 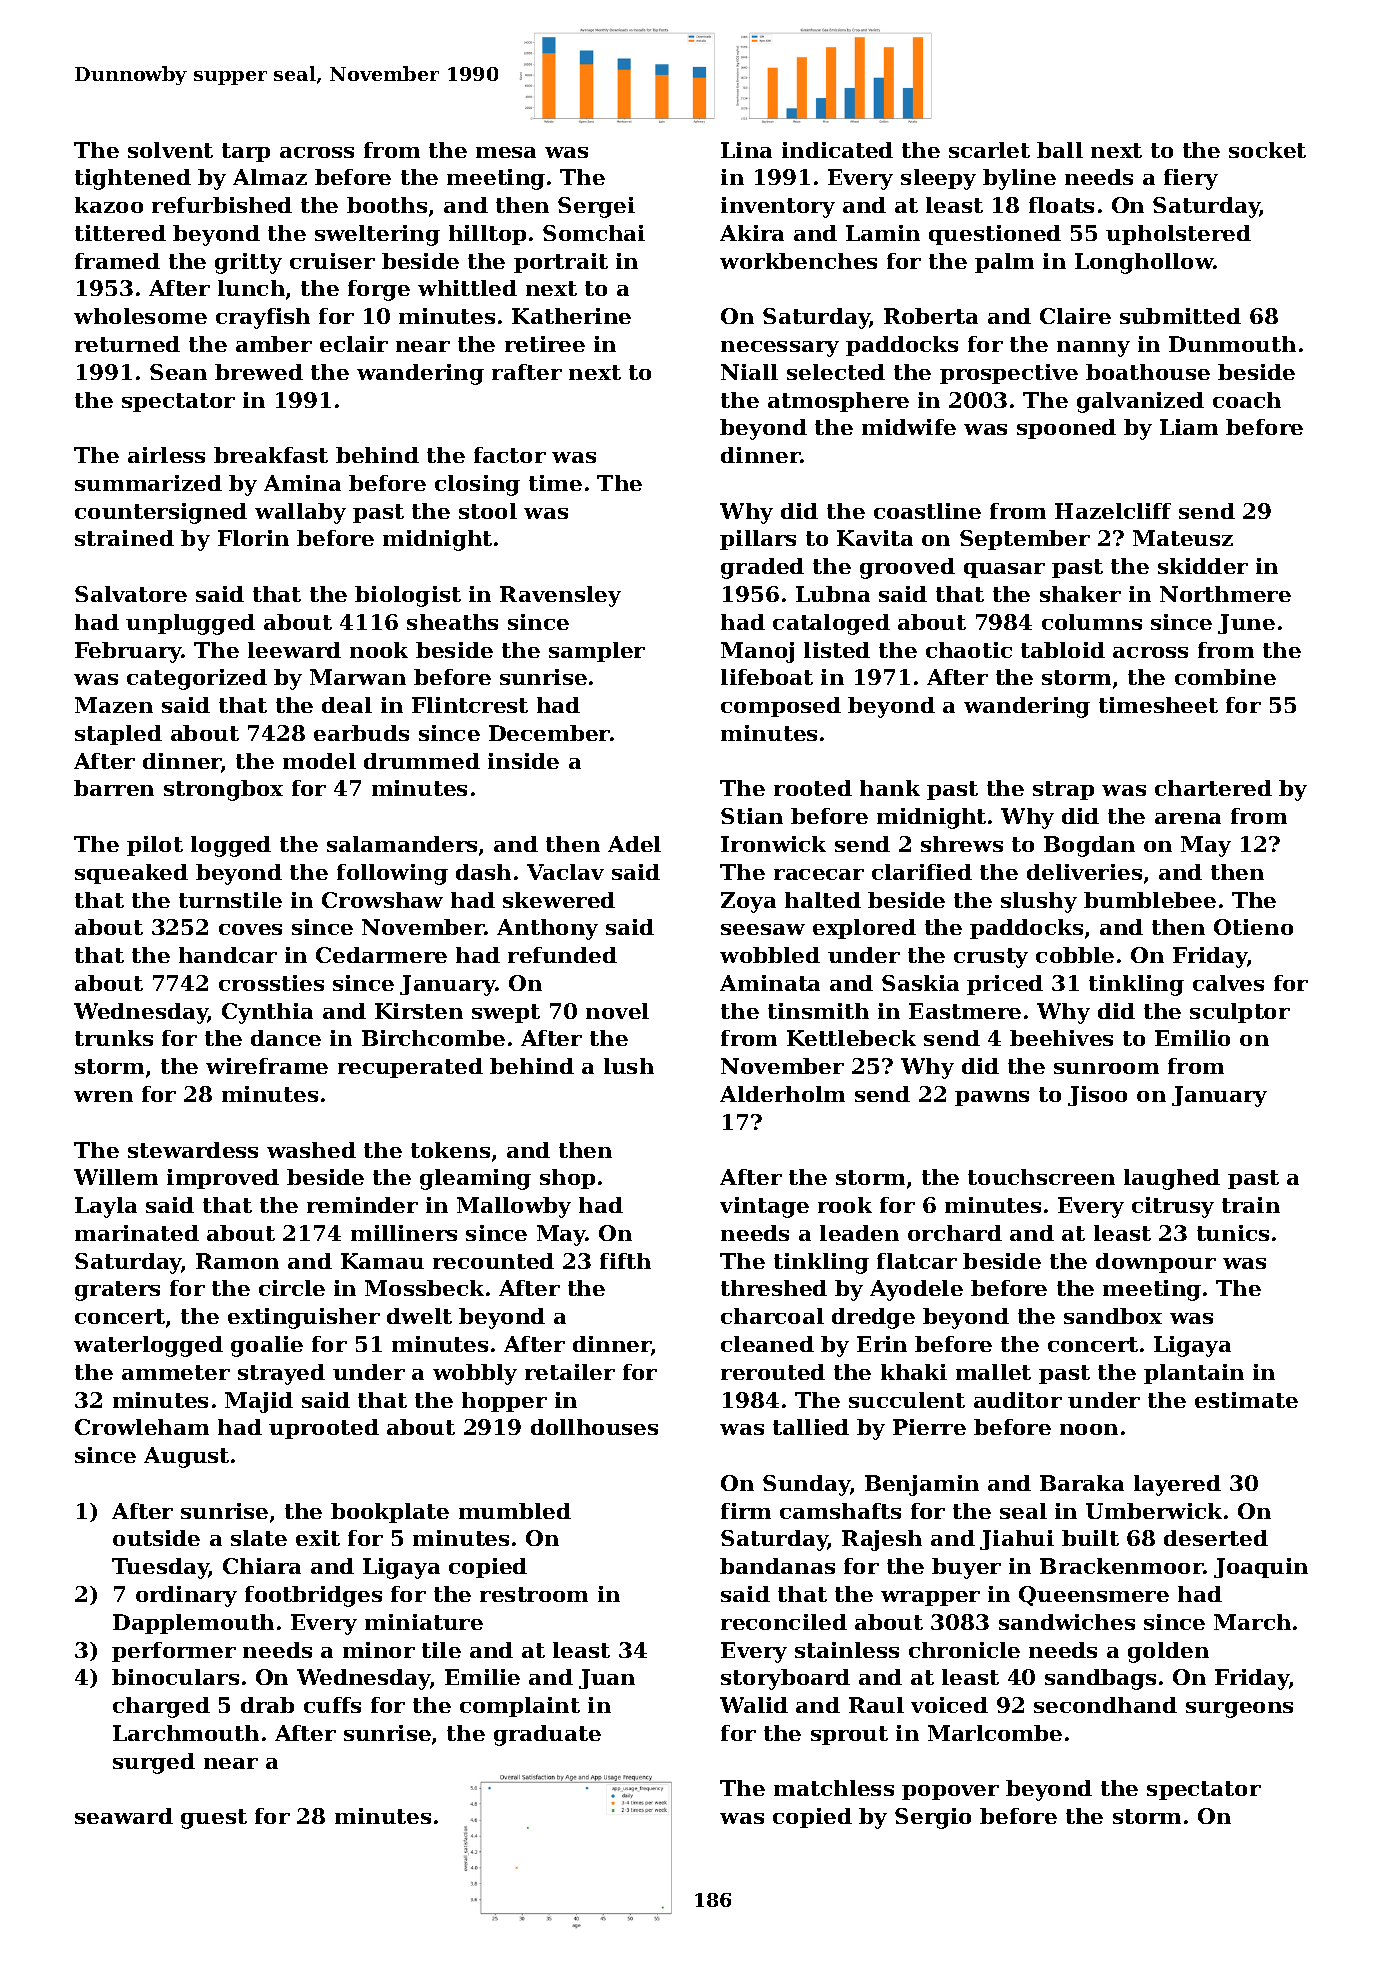 What do you see at coordinates (390, 1513) in the screenshot?
I see `bookplate` at bounding box center [390, 1513].
